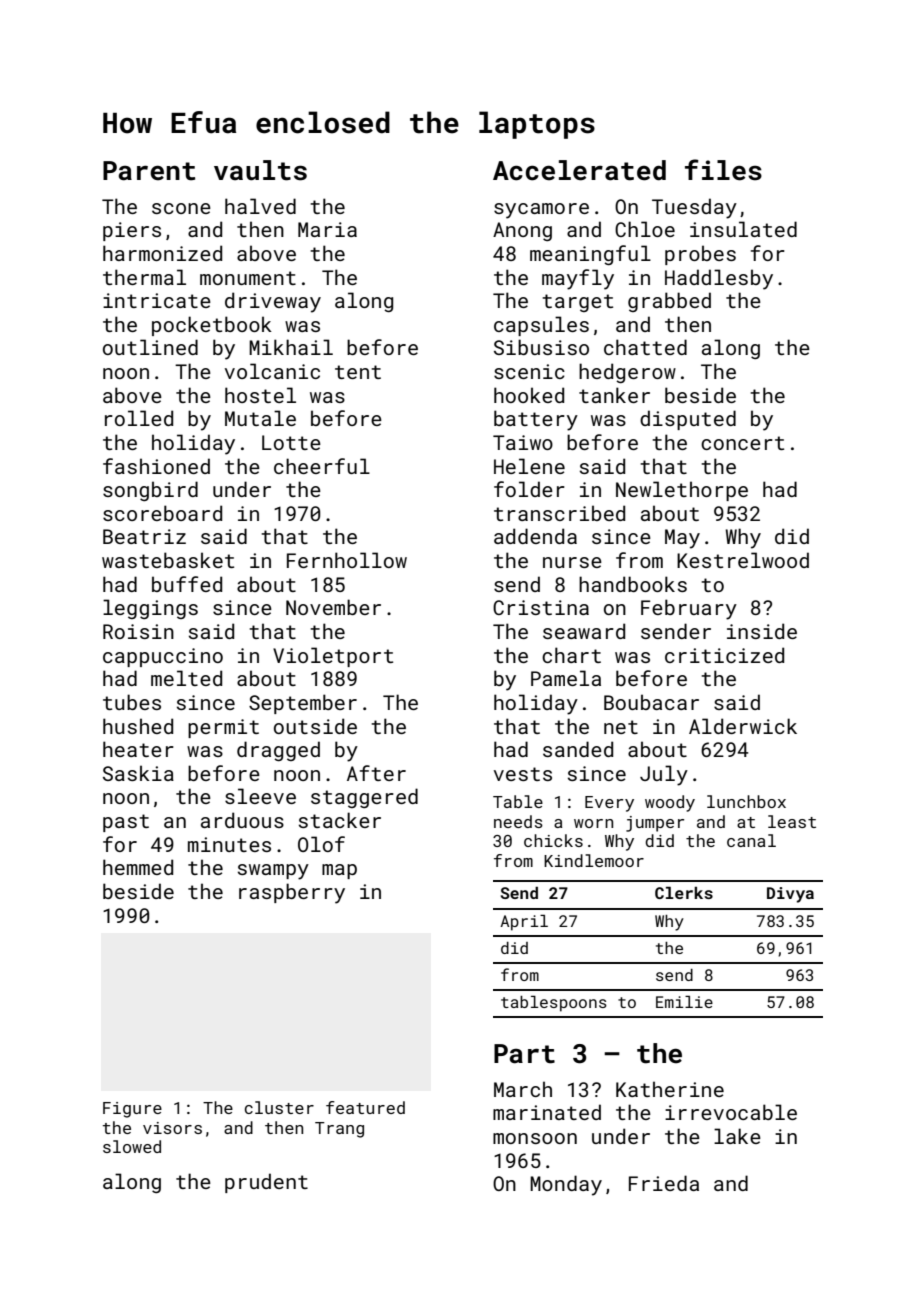 This page has height=1311, width=924. What do you see at coordinates (523, 774) in the page?
I see `vests` at bounding box center [523, 774].
